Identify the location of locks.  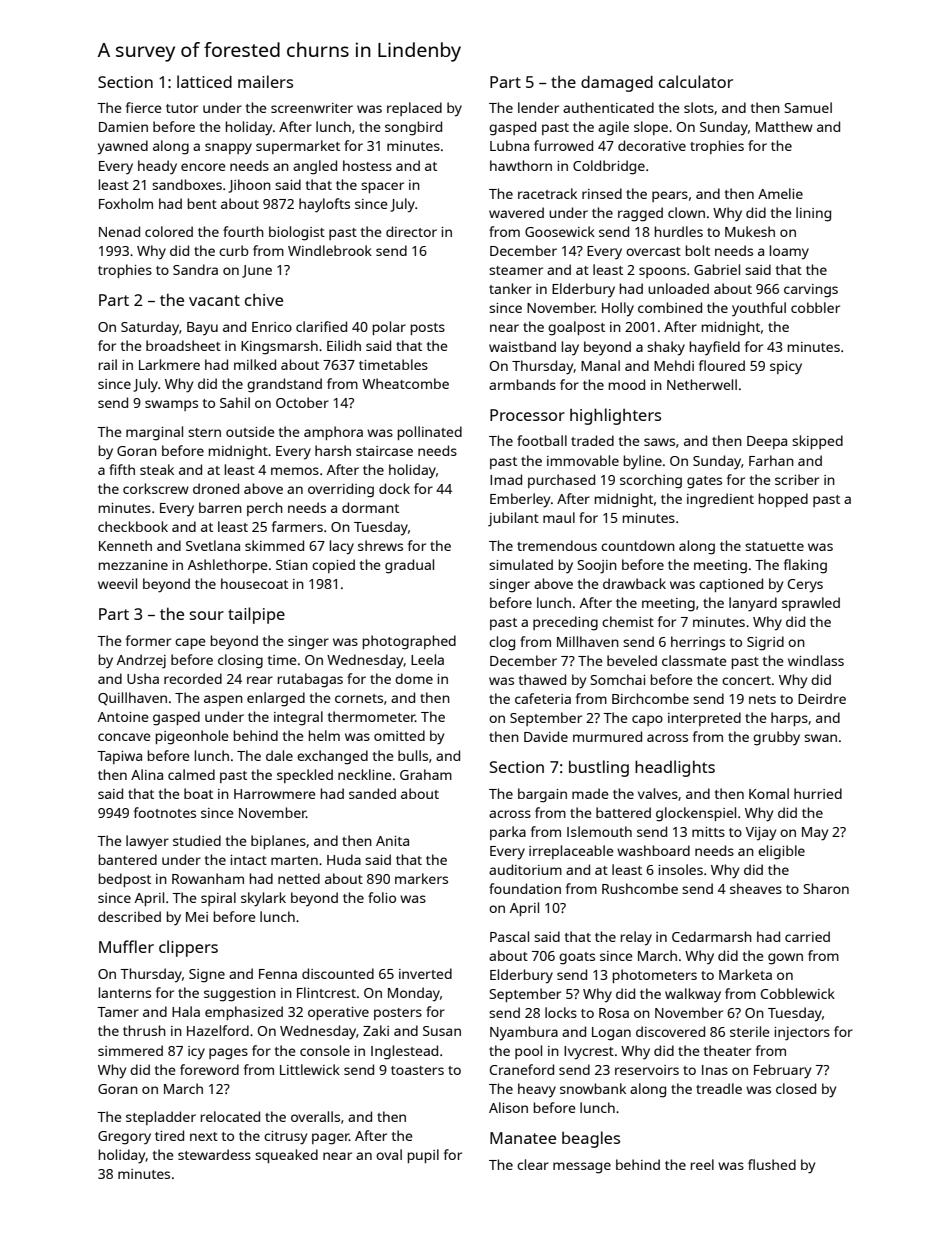
(561, 1012).
